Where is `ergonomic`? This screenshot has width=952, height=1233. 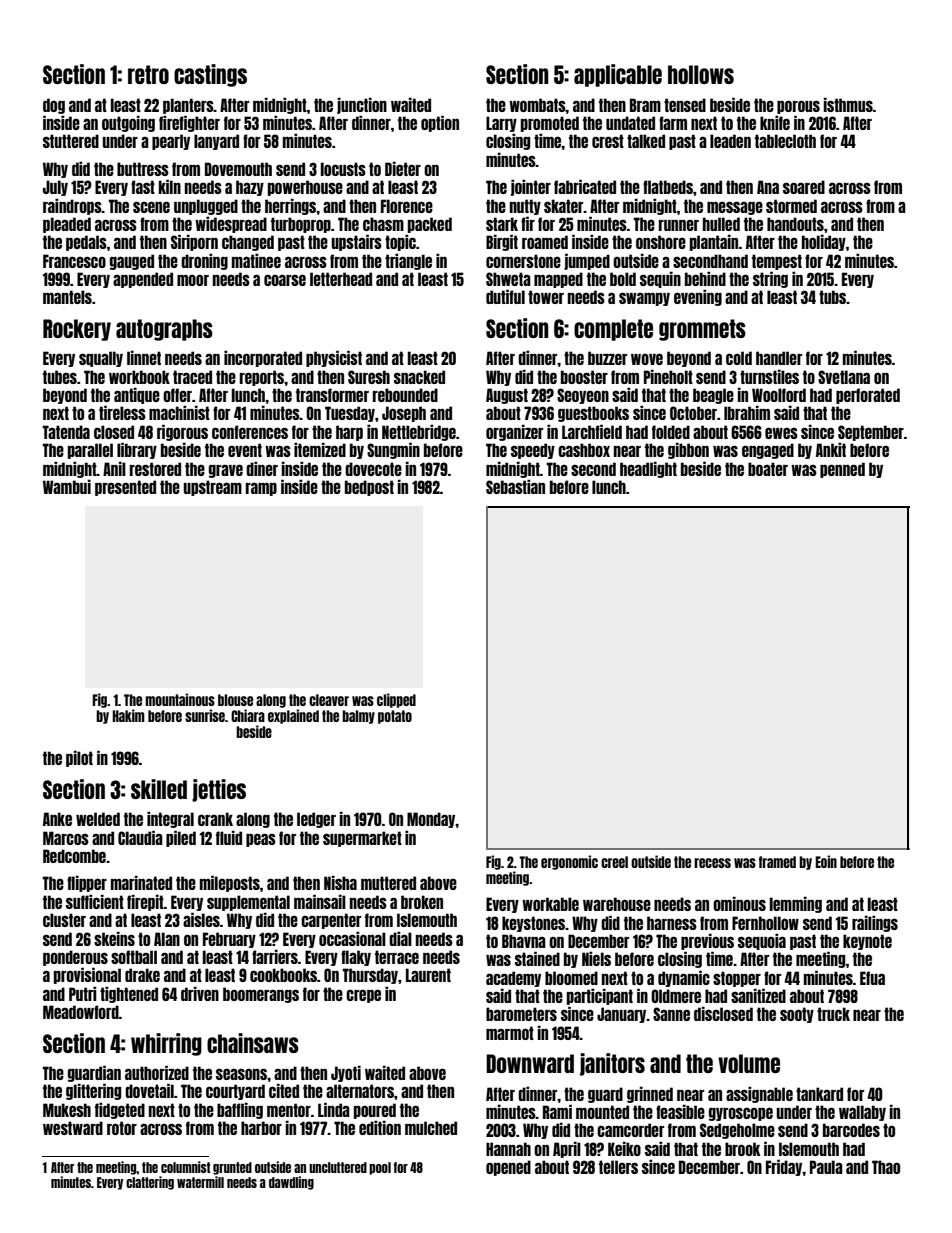
ergonomic is located at coordinates (569, 862).
